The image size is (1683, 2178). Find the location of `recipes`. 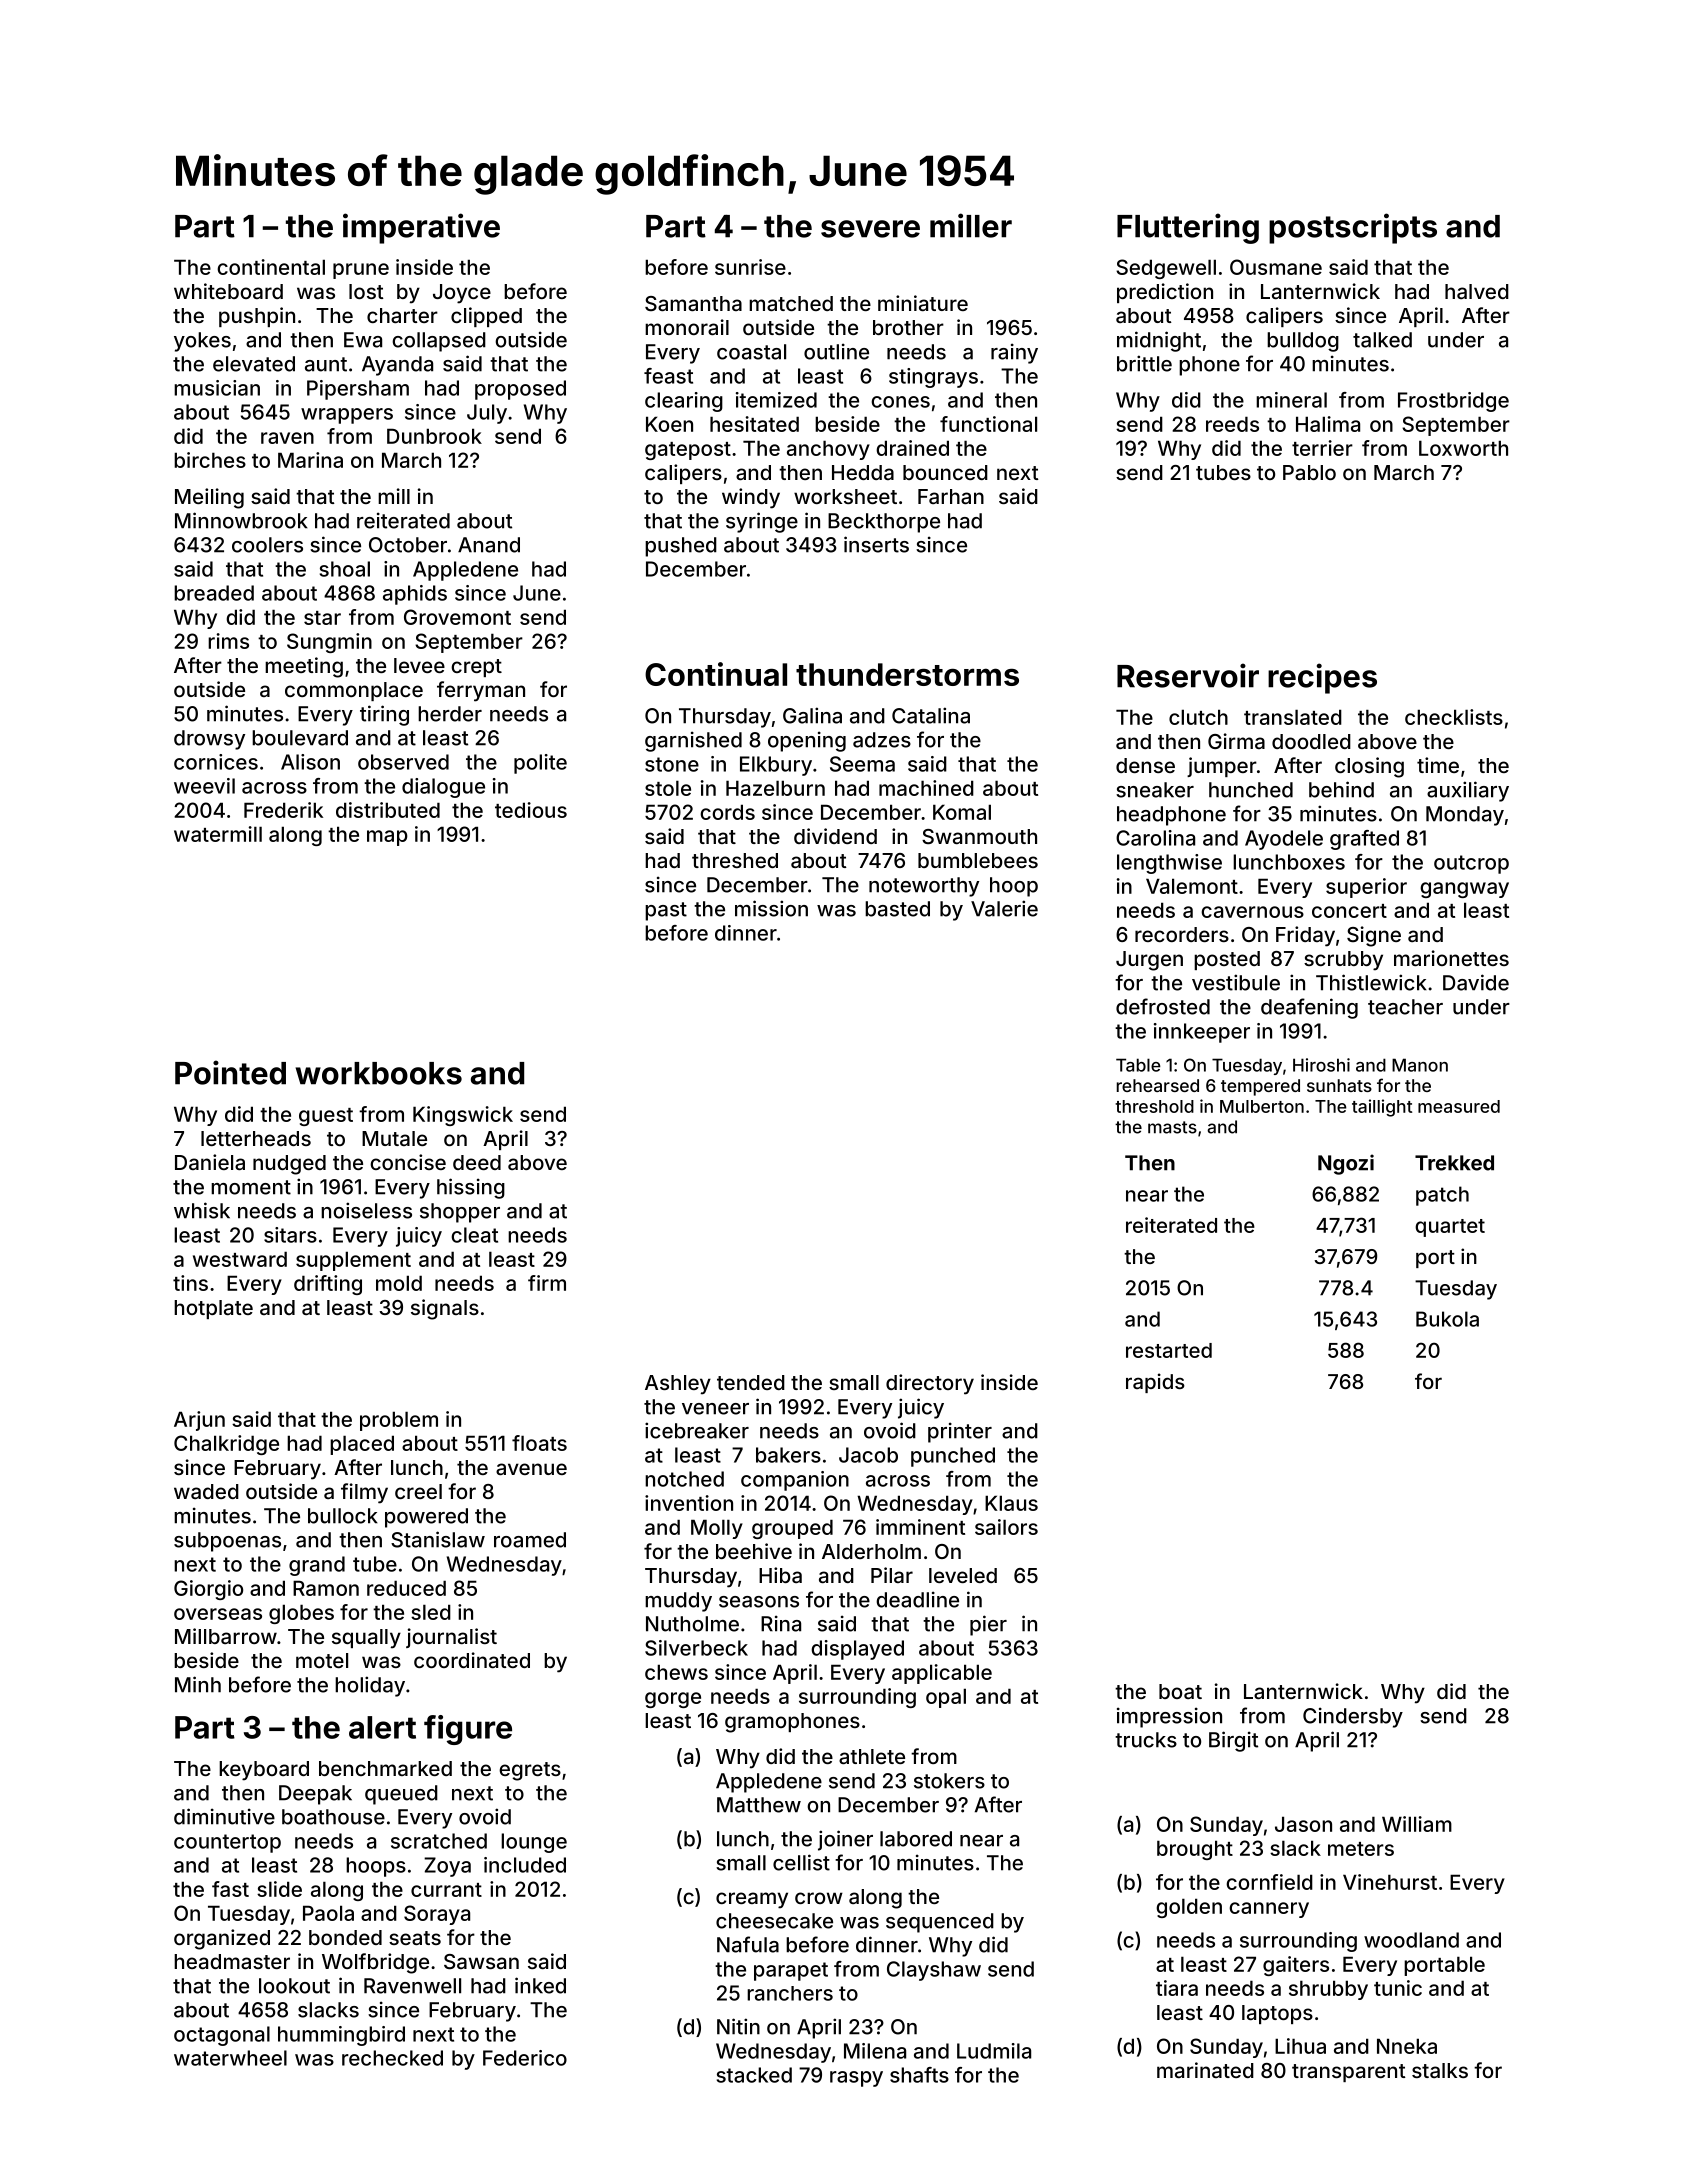

recipes is located at coordinates (1322, 678).
